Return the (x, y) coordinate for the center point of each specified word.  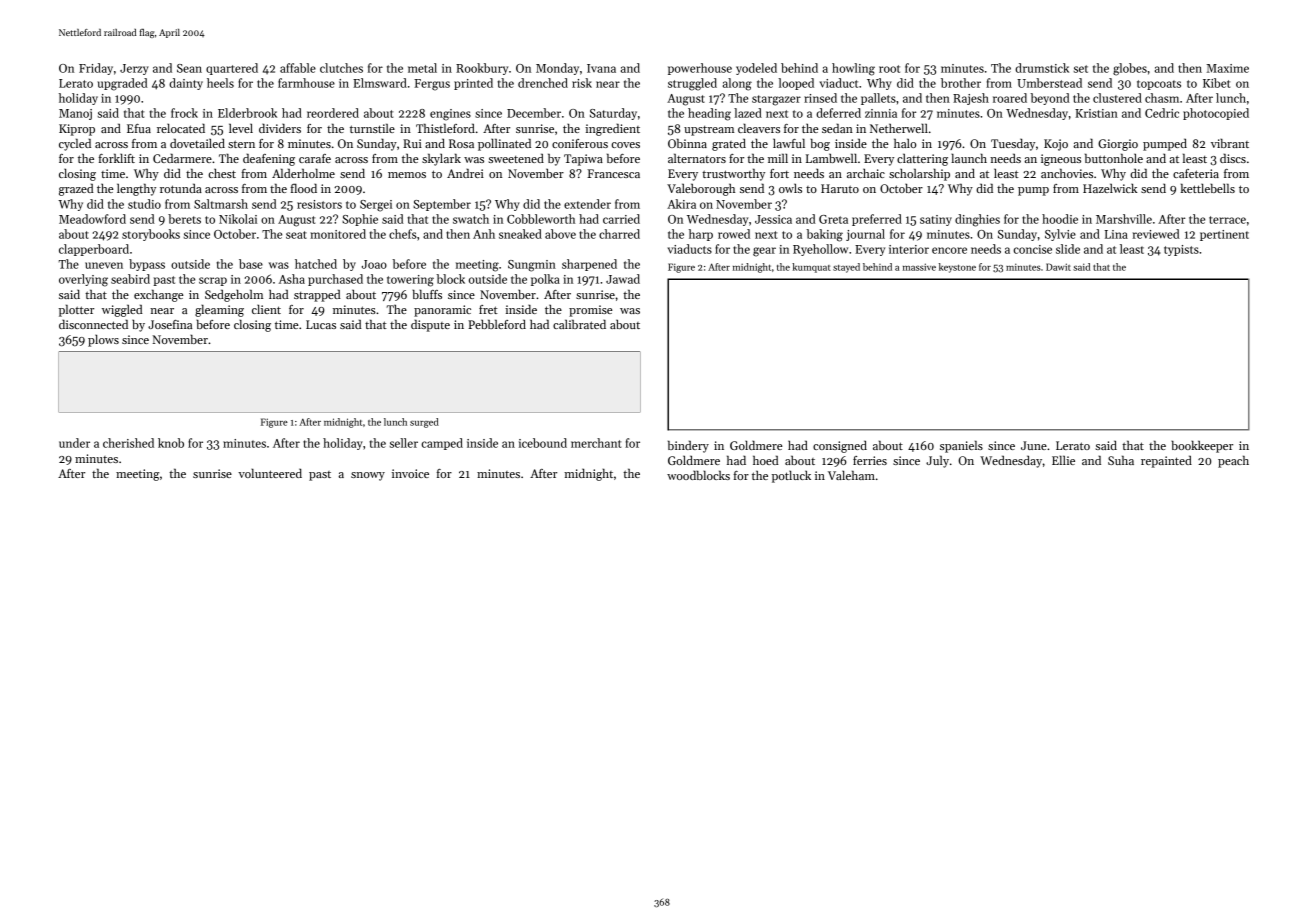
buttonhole (1114, 158)
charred (619, 234)
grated (729, 144)
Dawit (1058, 267)
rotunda (181, 188)
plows (103, 340)
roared (1010, 98)
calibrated (579, 324)
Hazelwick (1110, 188)
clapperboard (94, 250)
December (534, 113)
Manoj (75, 114)
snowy (368, 476)
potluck (791, 476)
